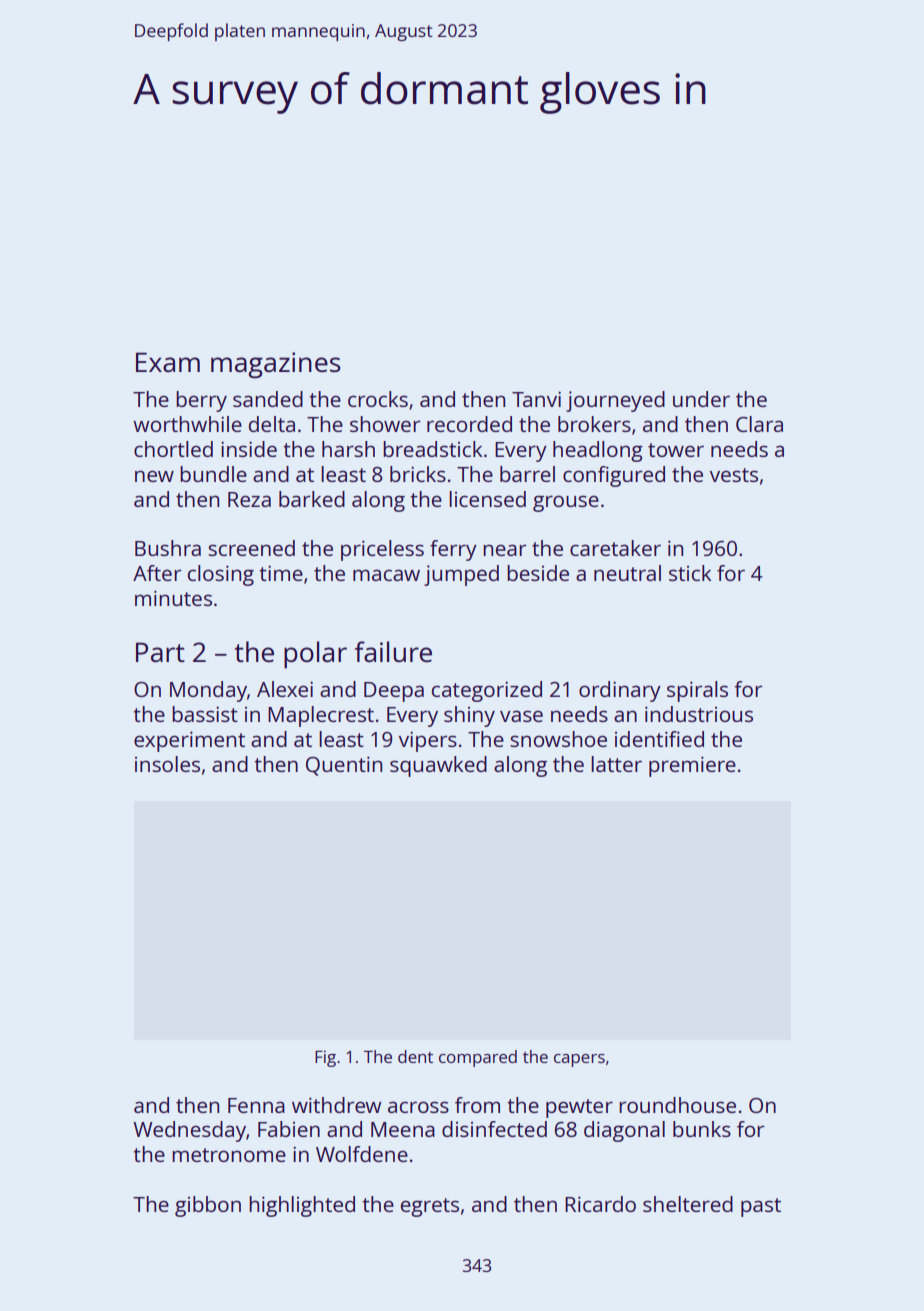 The image size is (924, 1311). I want to click on Exam, so click(168, 362).
